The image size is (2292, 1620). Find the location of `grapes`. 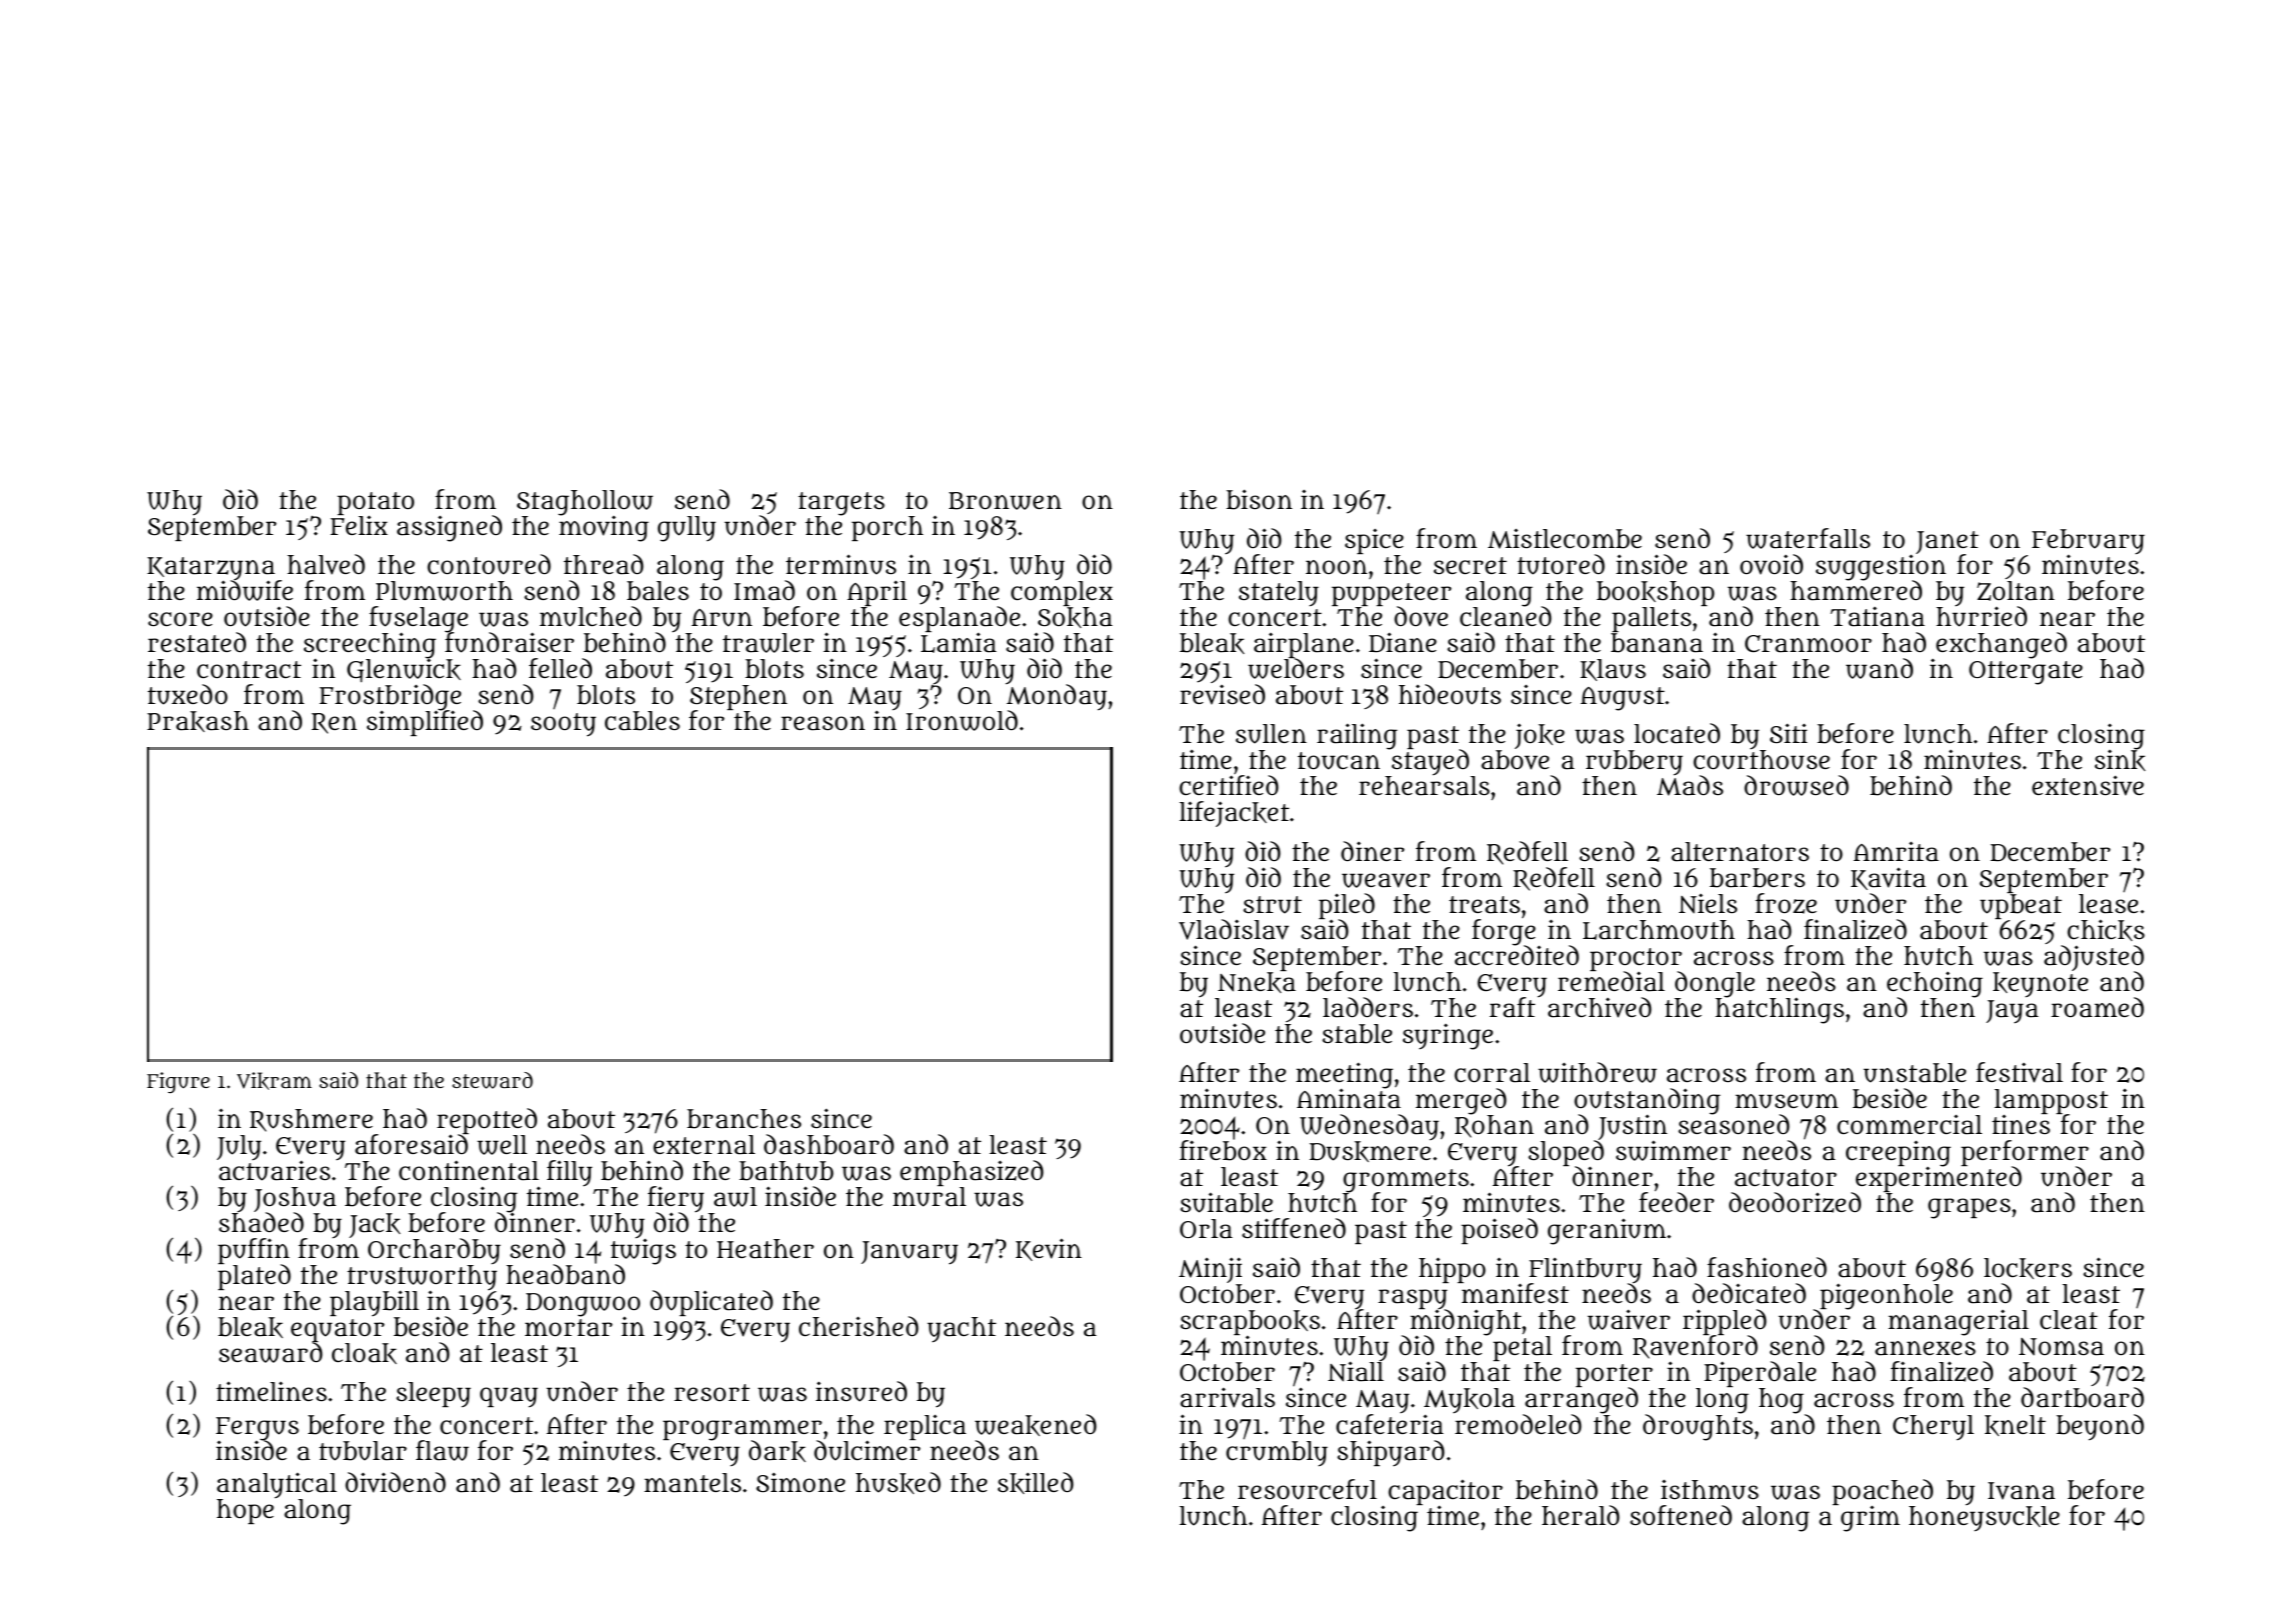

grapes is located at coordinates (1969, 1208).
